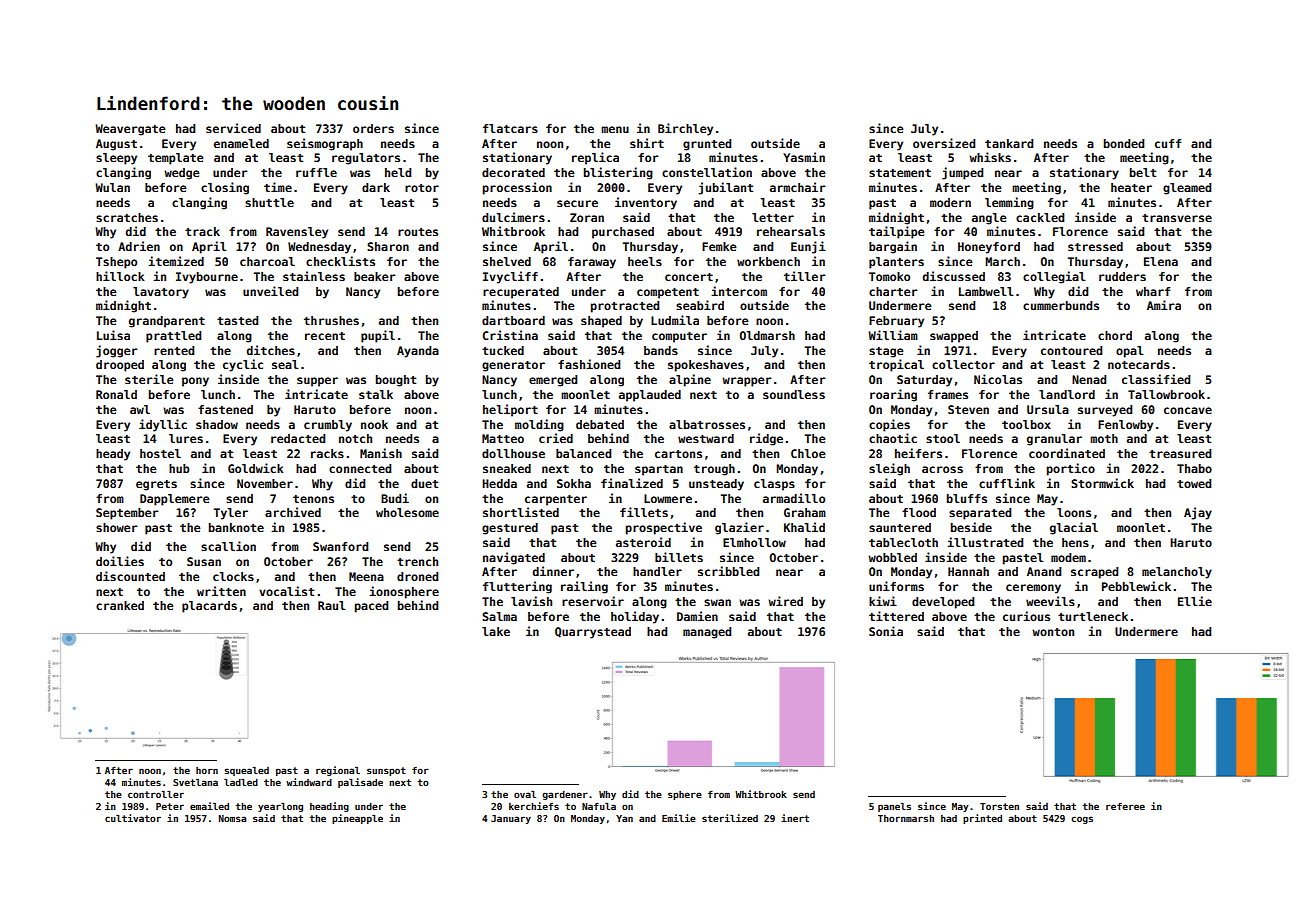  Describe the element at coordinates (373, 128) in the document. I see `orders` at that location.
